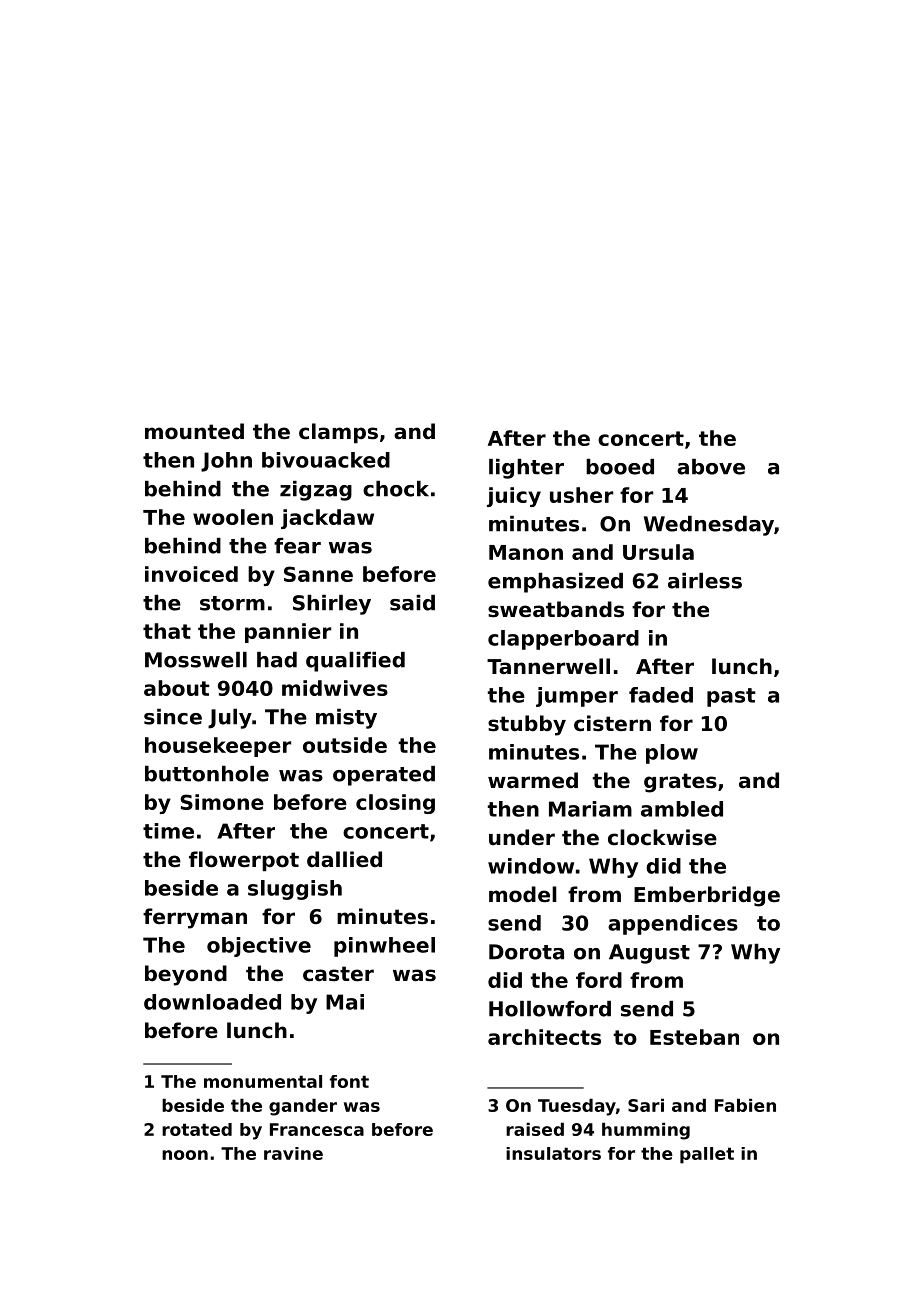 The image size is (924, 1311). I want to click on architects, so click(544, 1037).
